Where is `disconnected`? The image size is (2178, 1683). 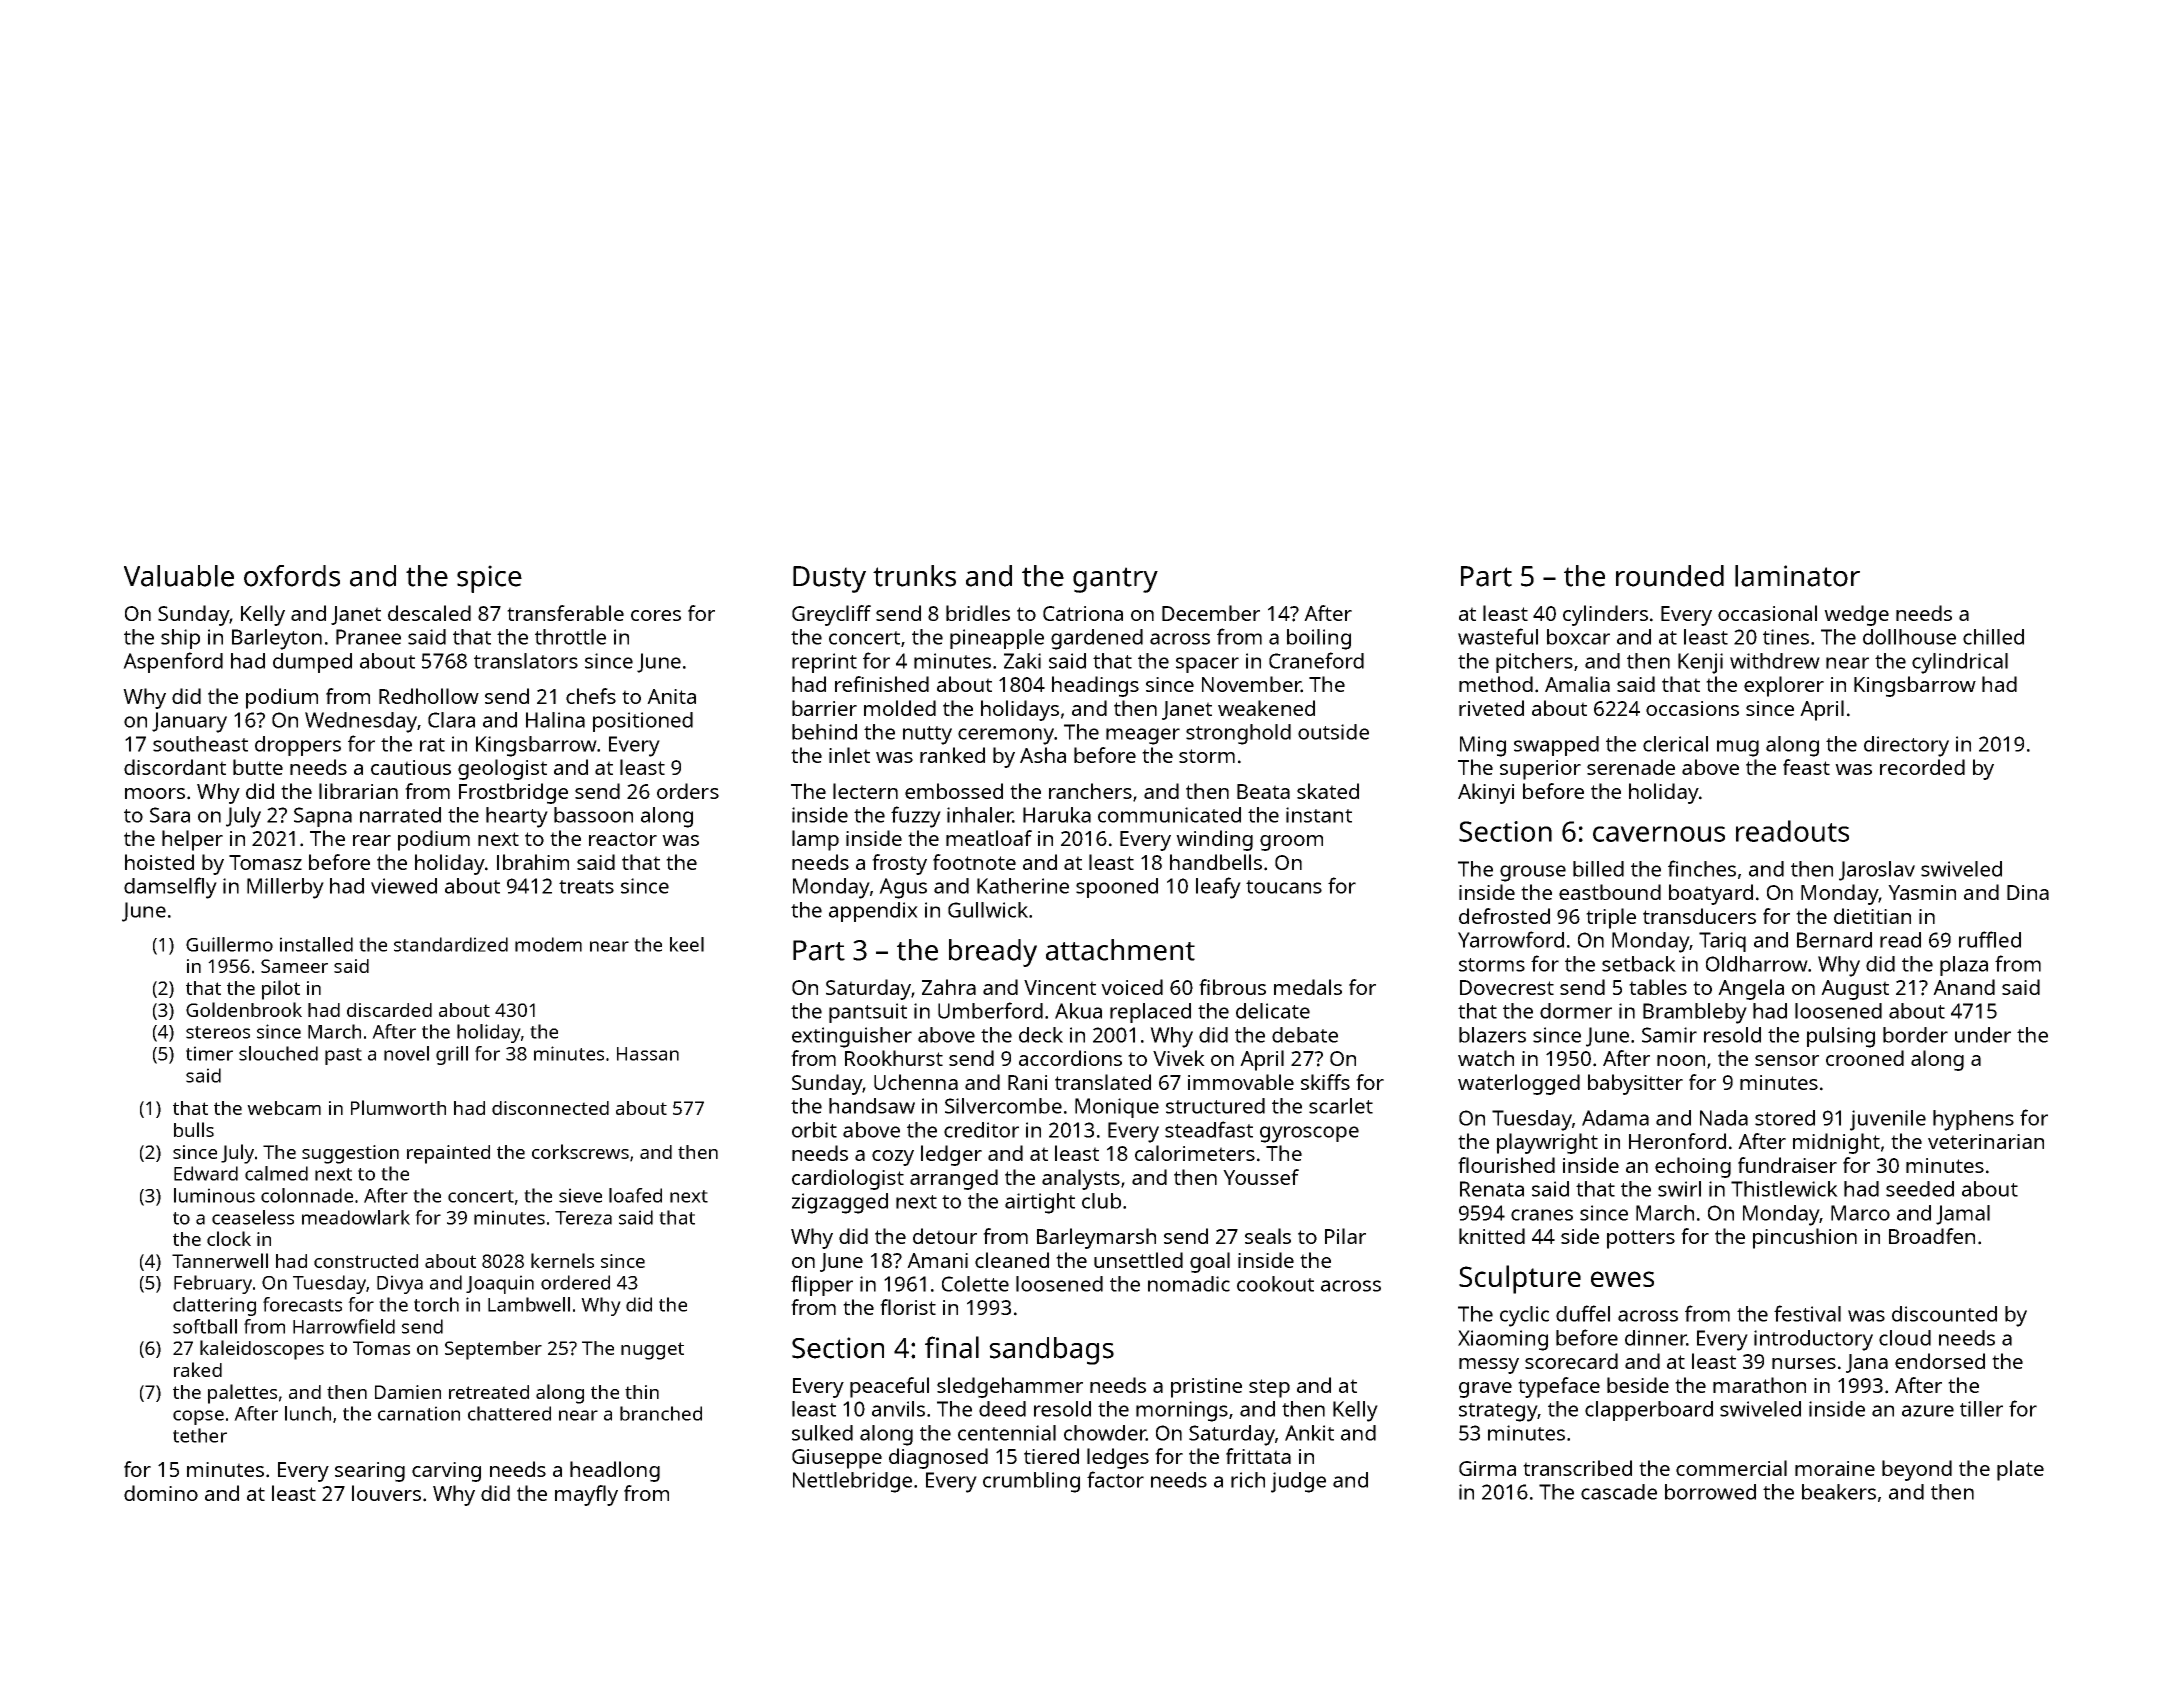 disconnected is located at coordinates (550, 1108).
